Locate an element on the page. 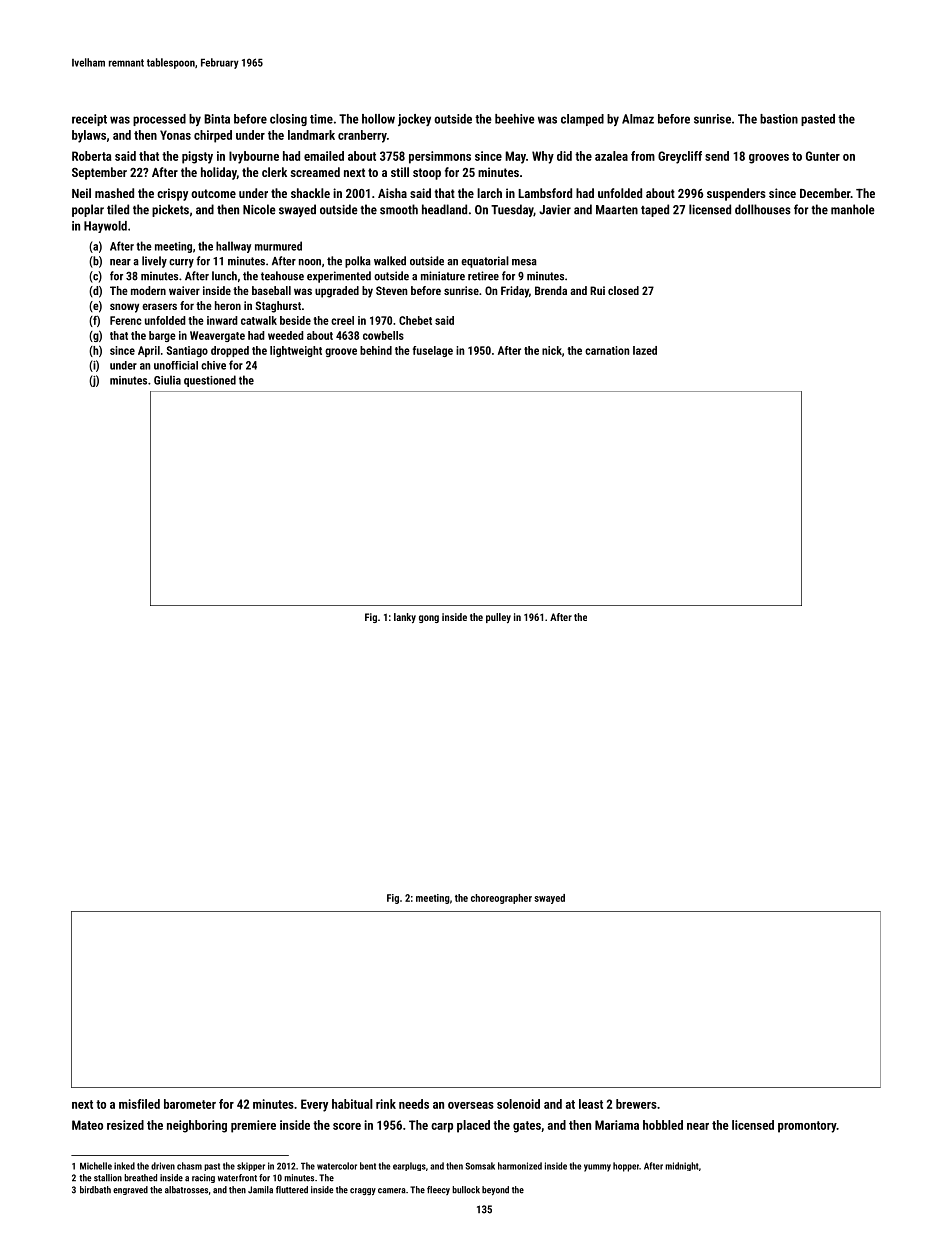 Image resolution: width=952 pixels, height=1233 pixels. bastion is located at coordinates (779, 119).
